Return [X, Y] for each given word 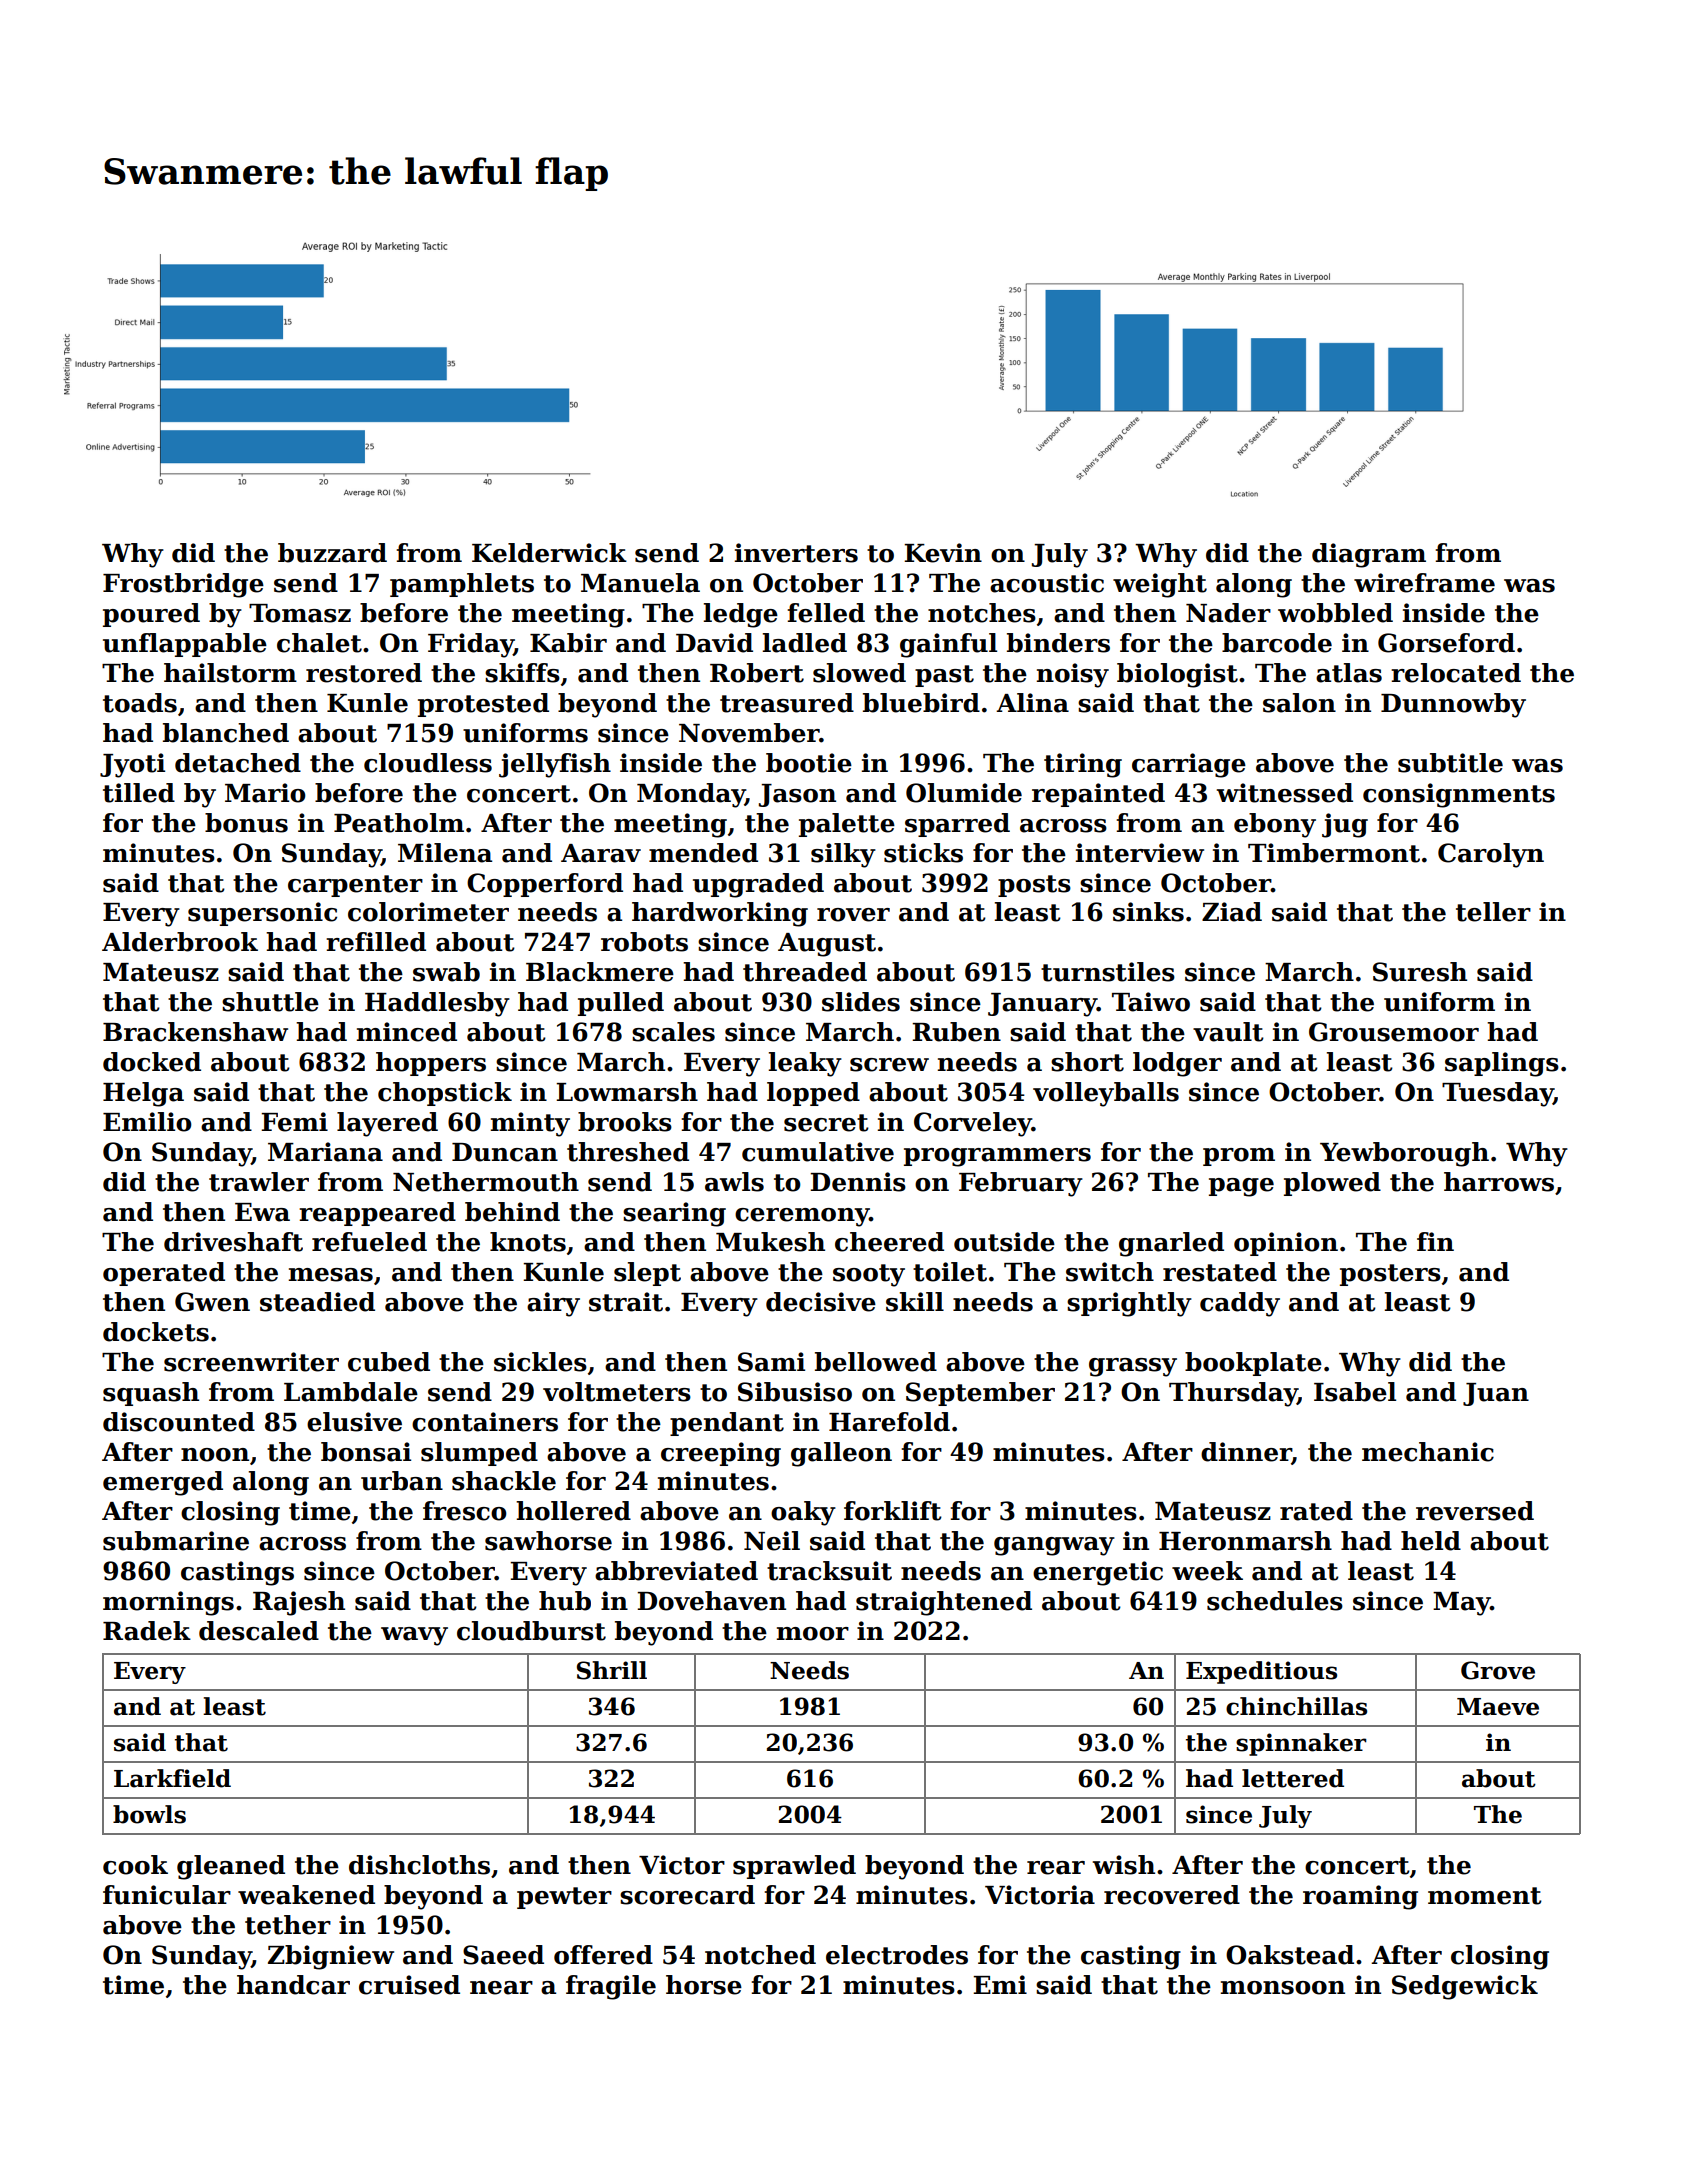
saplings [1502, 1064]
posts [1034, 886]
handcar [293, 1985]
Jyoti [132, 765]
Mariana [325, 1152]
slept [647, 1274]
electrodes [897, 1955]
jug [1345, 825]
